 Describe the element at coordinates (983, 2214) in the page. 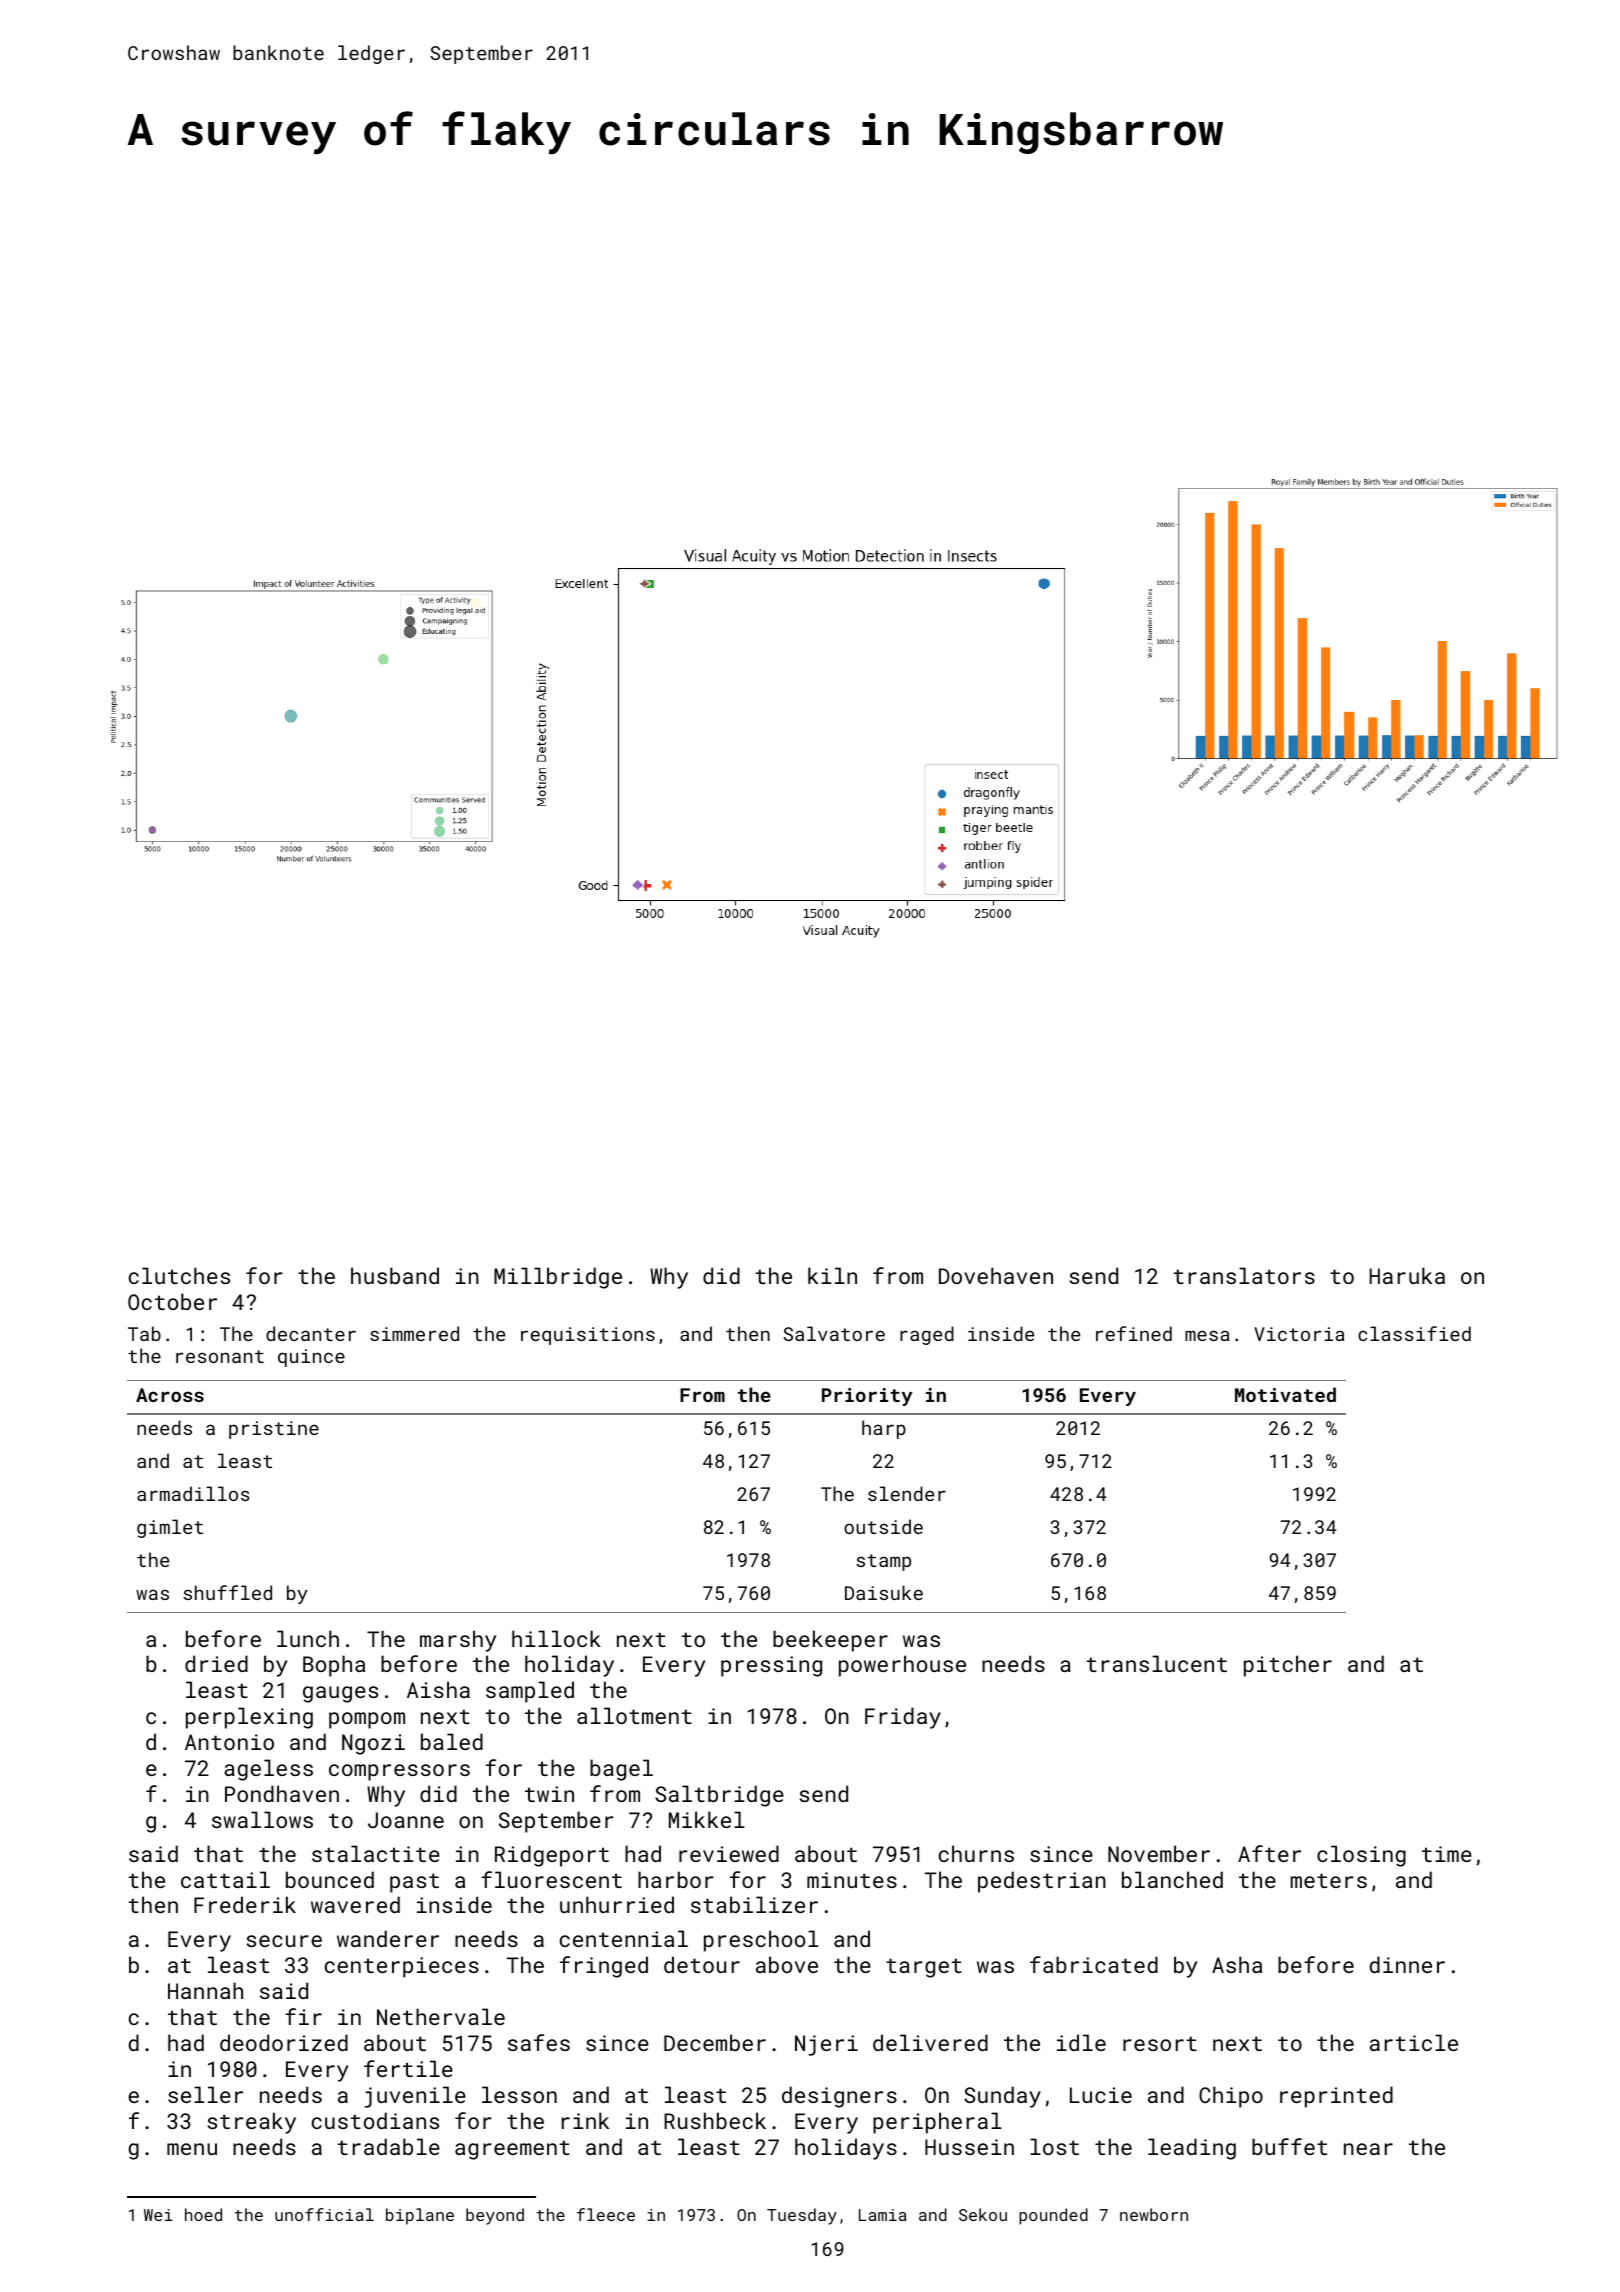

I see `Sekou` at that location.
